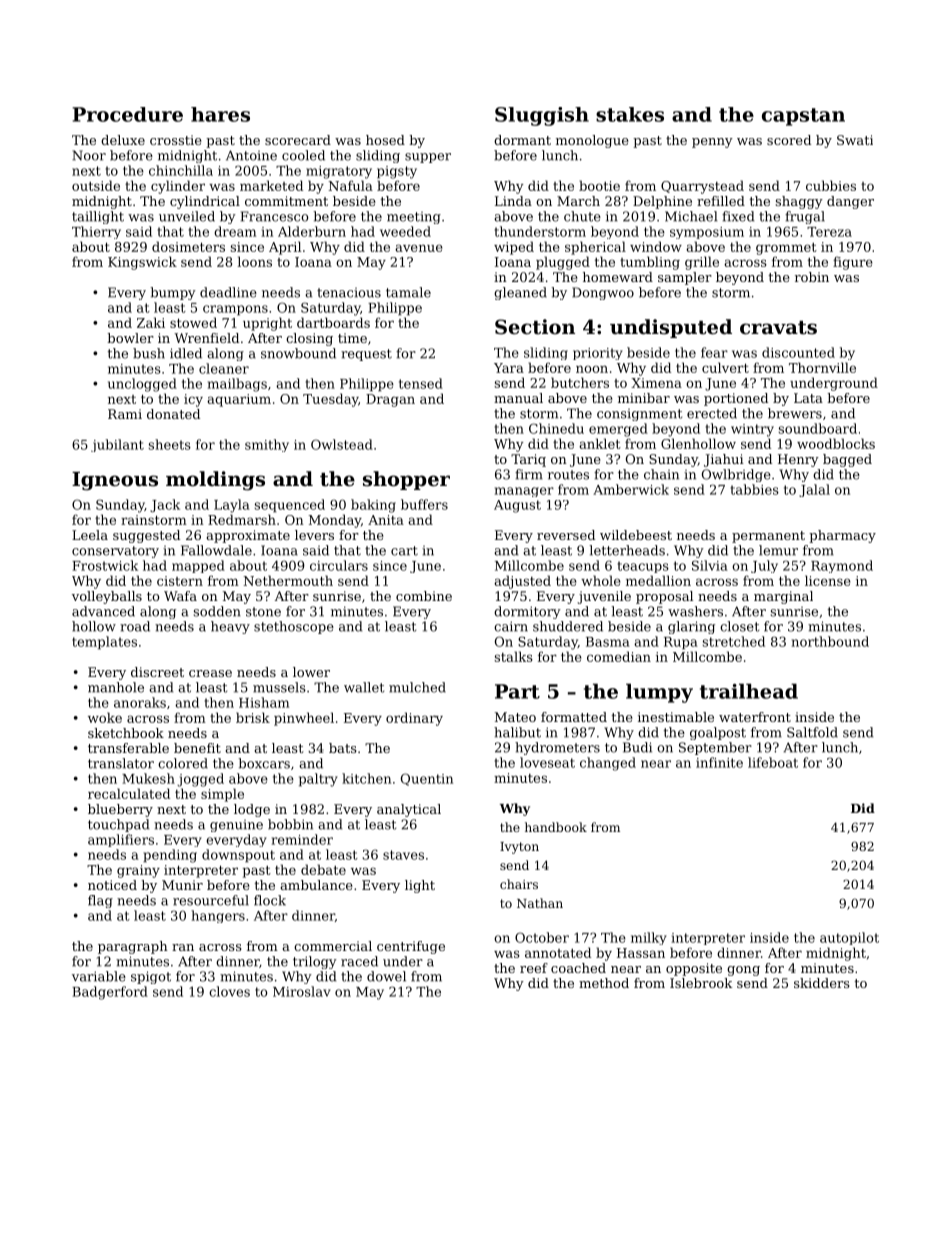  I want to click on brisk, so click(253, 717).
